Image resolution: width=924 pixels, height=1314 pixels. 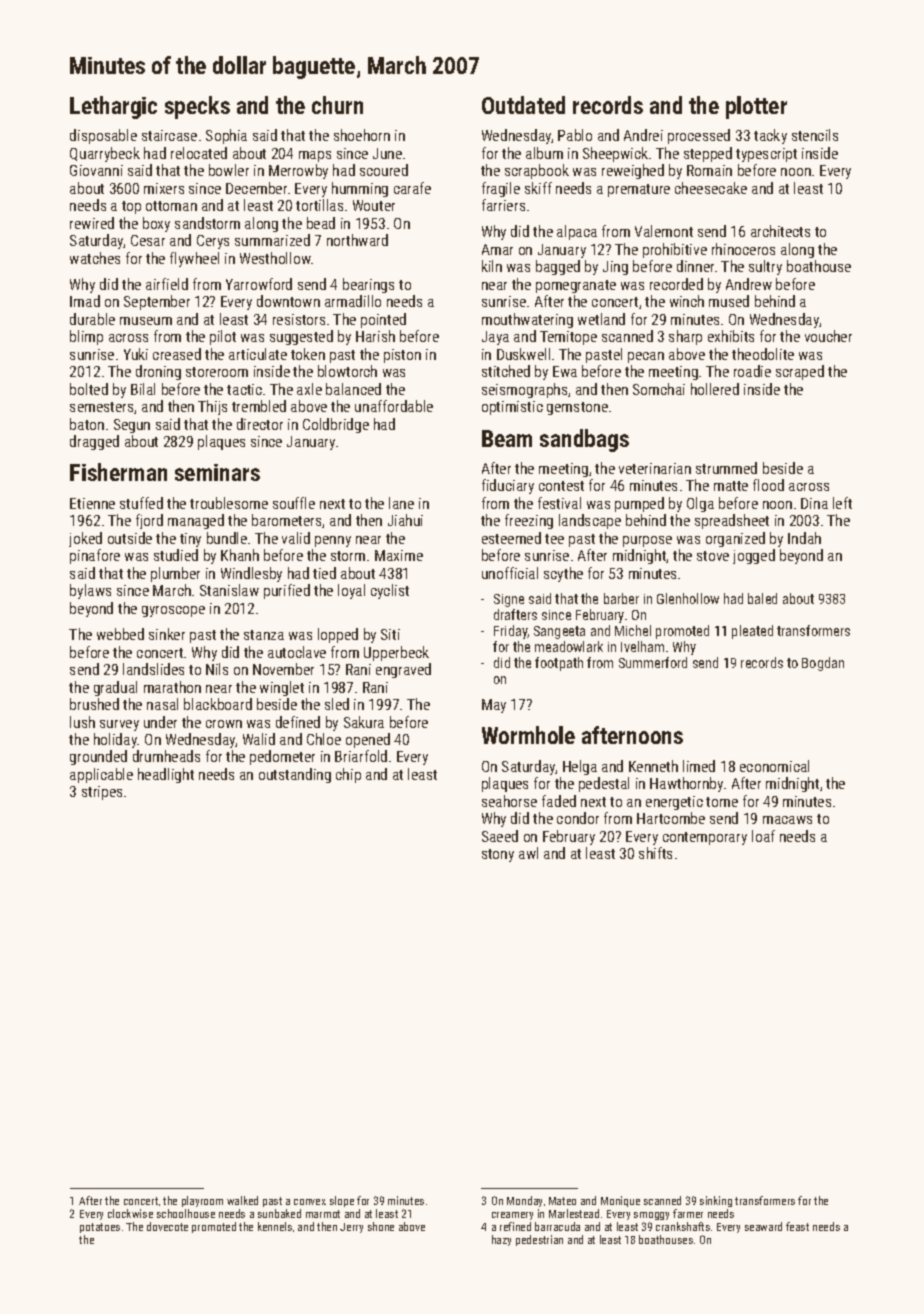 I want to click on Summerford, so click(x=653, y=662).
